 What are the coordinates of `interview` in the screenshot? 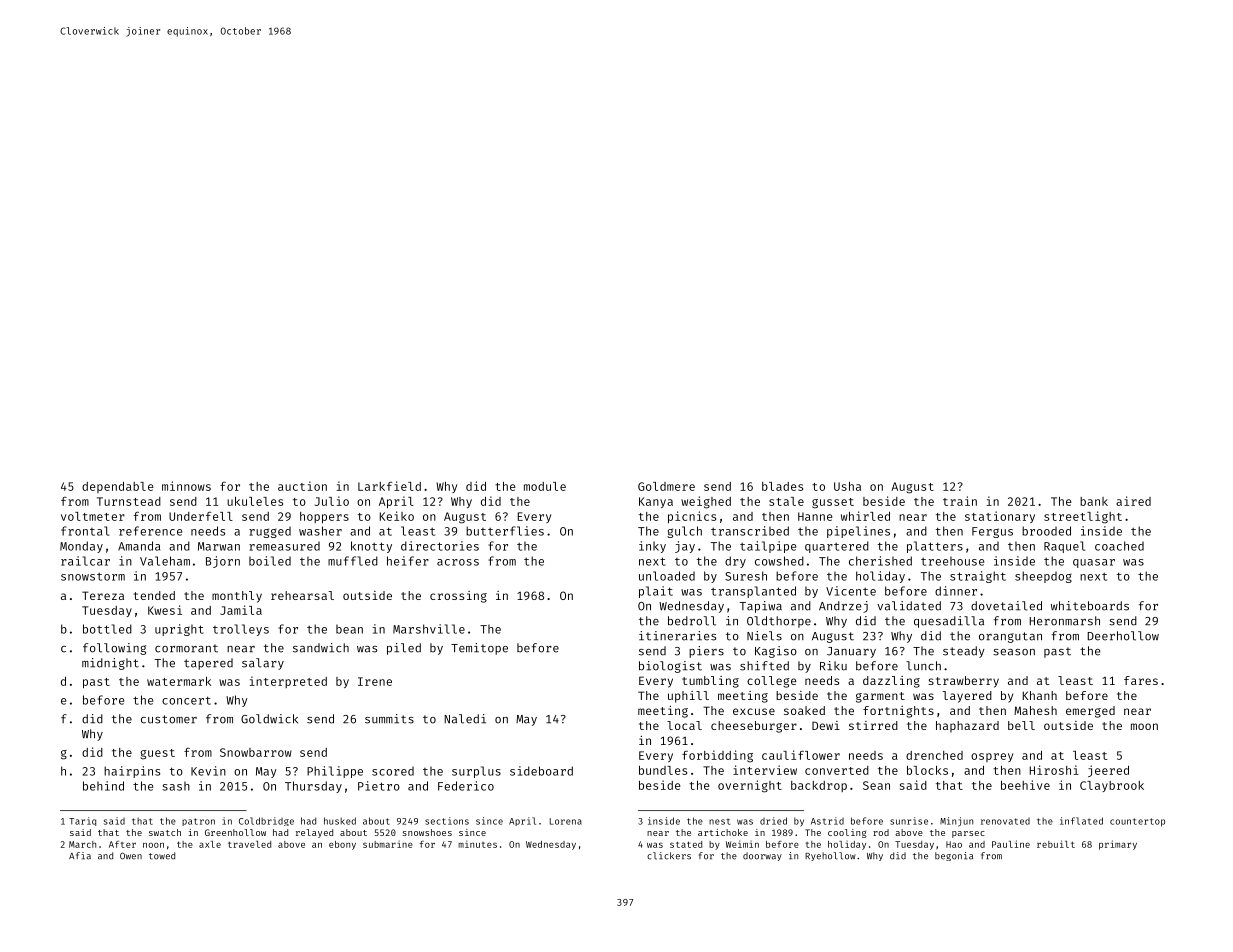 It's located at (765, 770).
